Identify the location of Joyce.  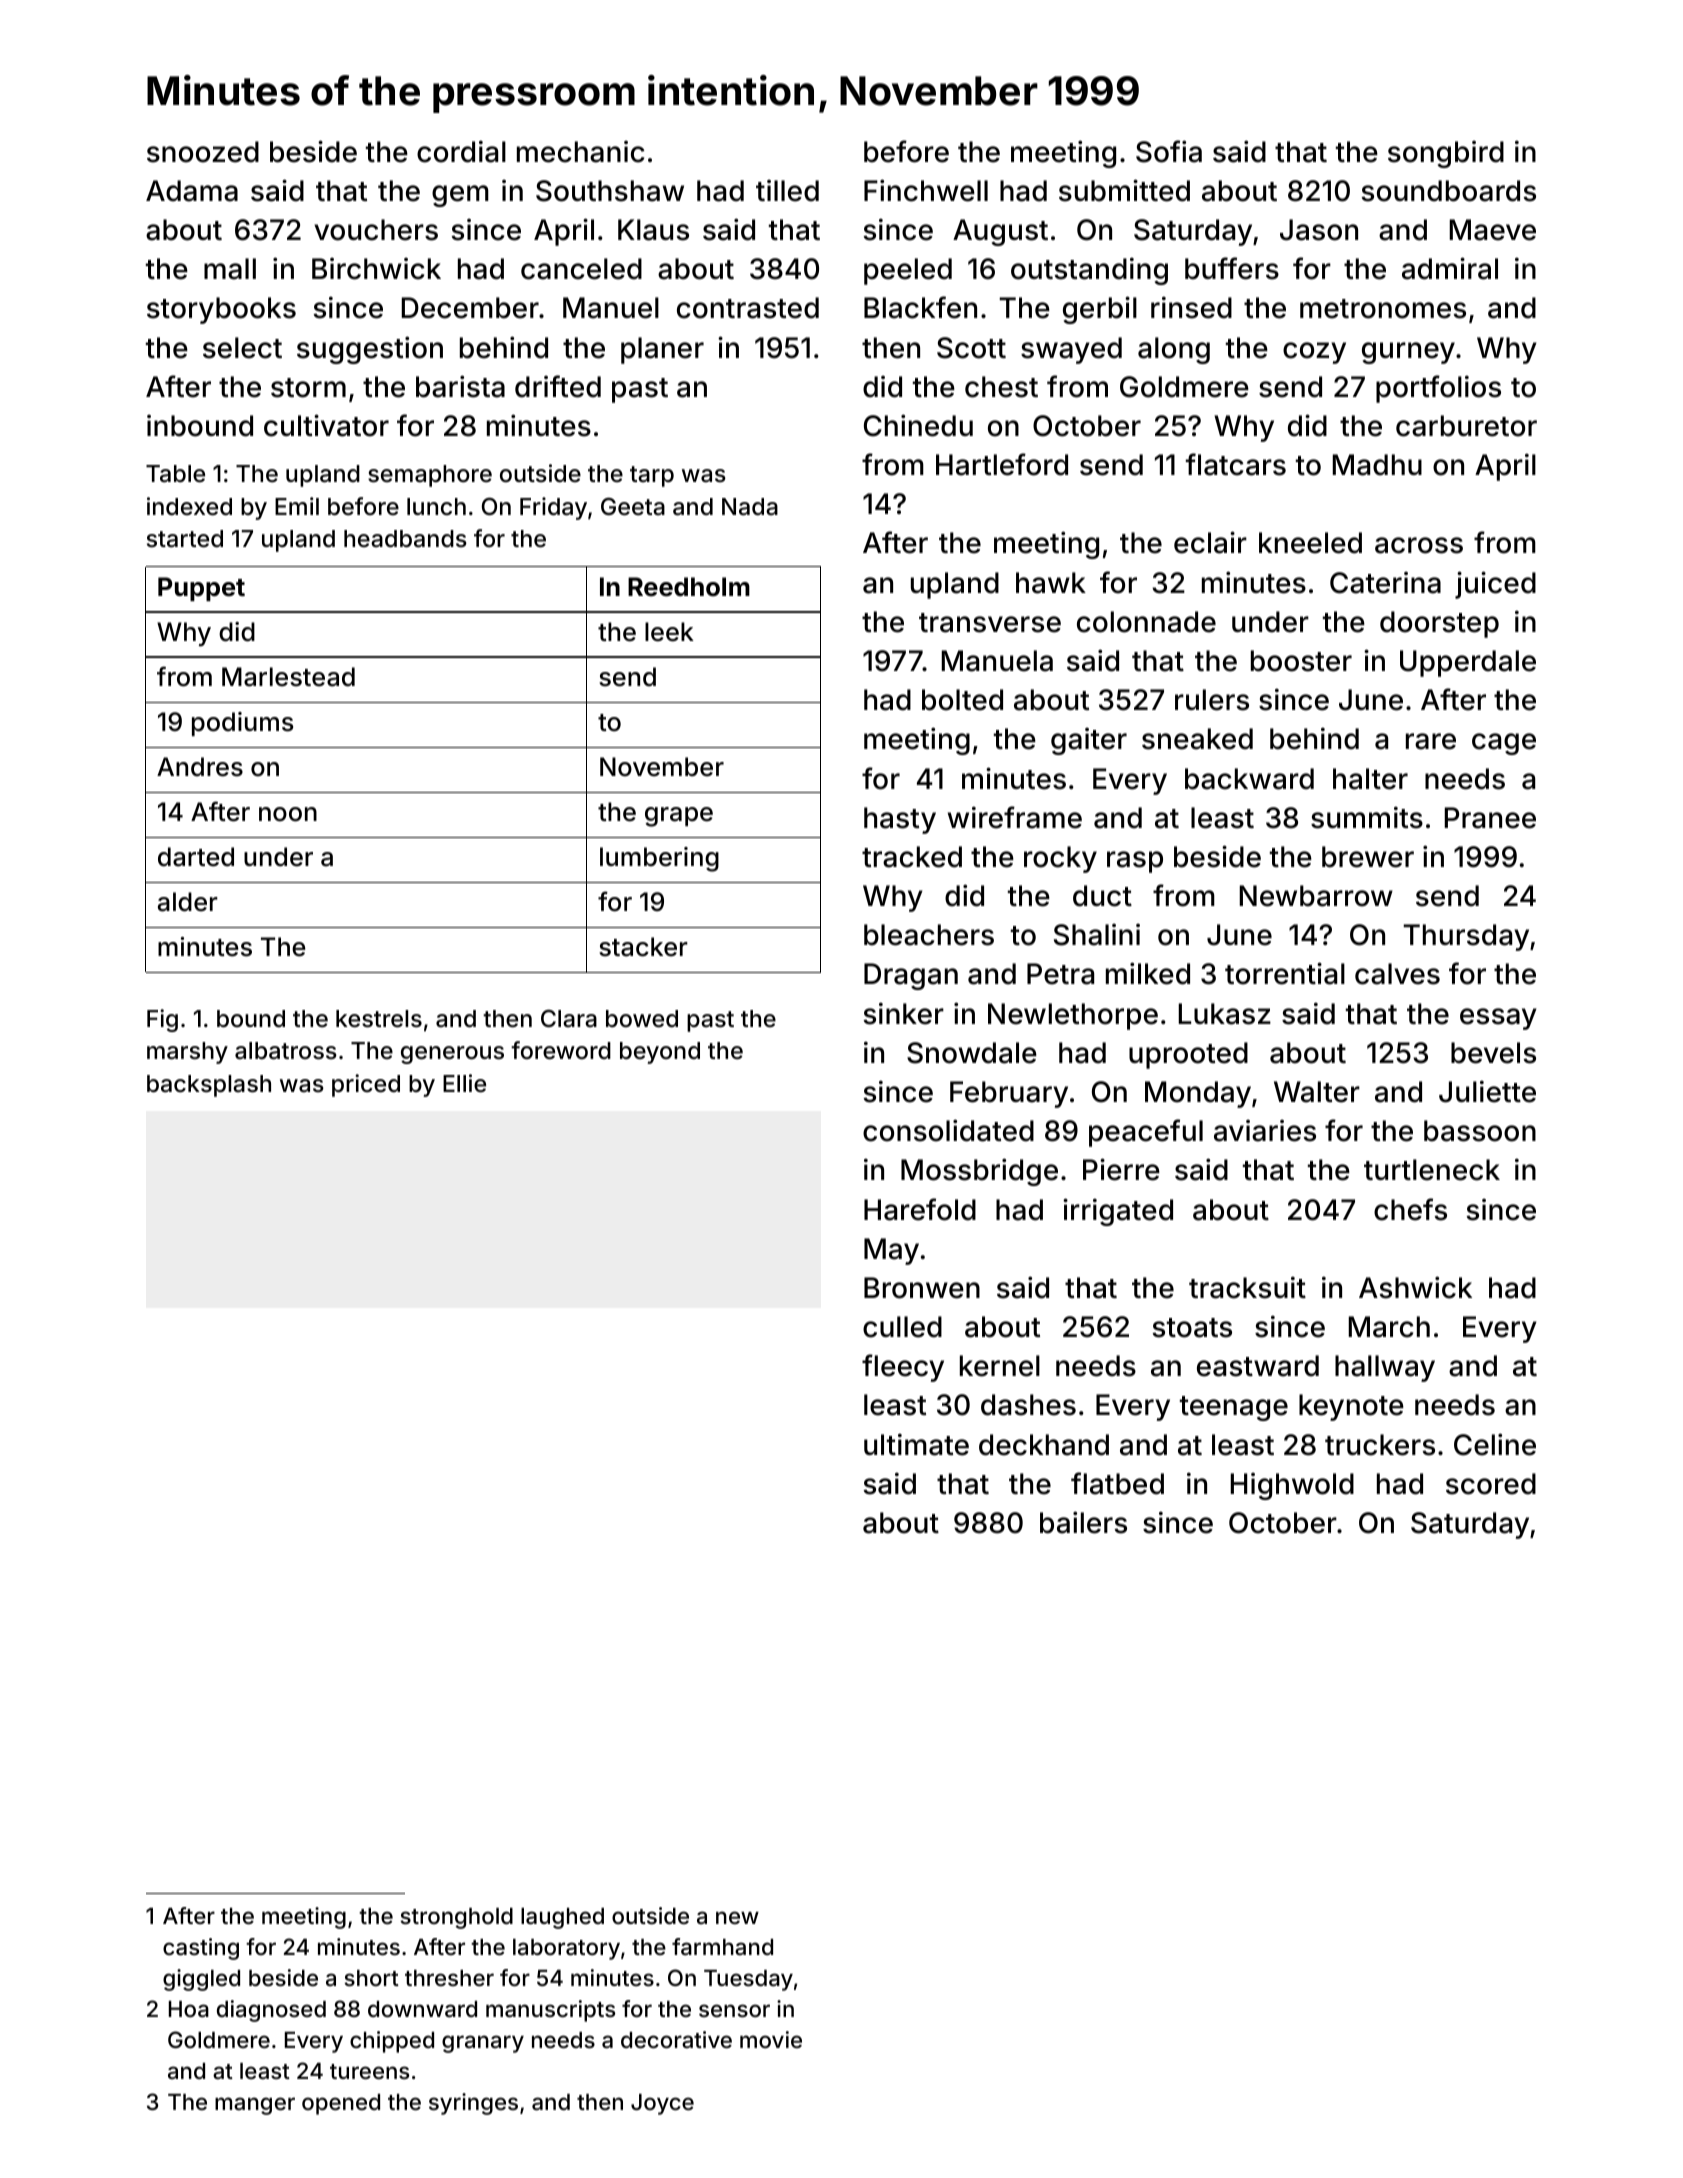
(662, 2104).
